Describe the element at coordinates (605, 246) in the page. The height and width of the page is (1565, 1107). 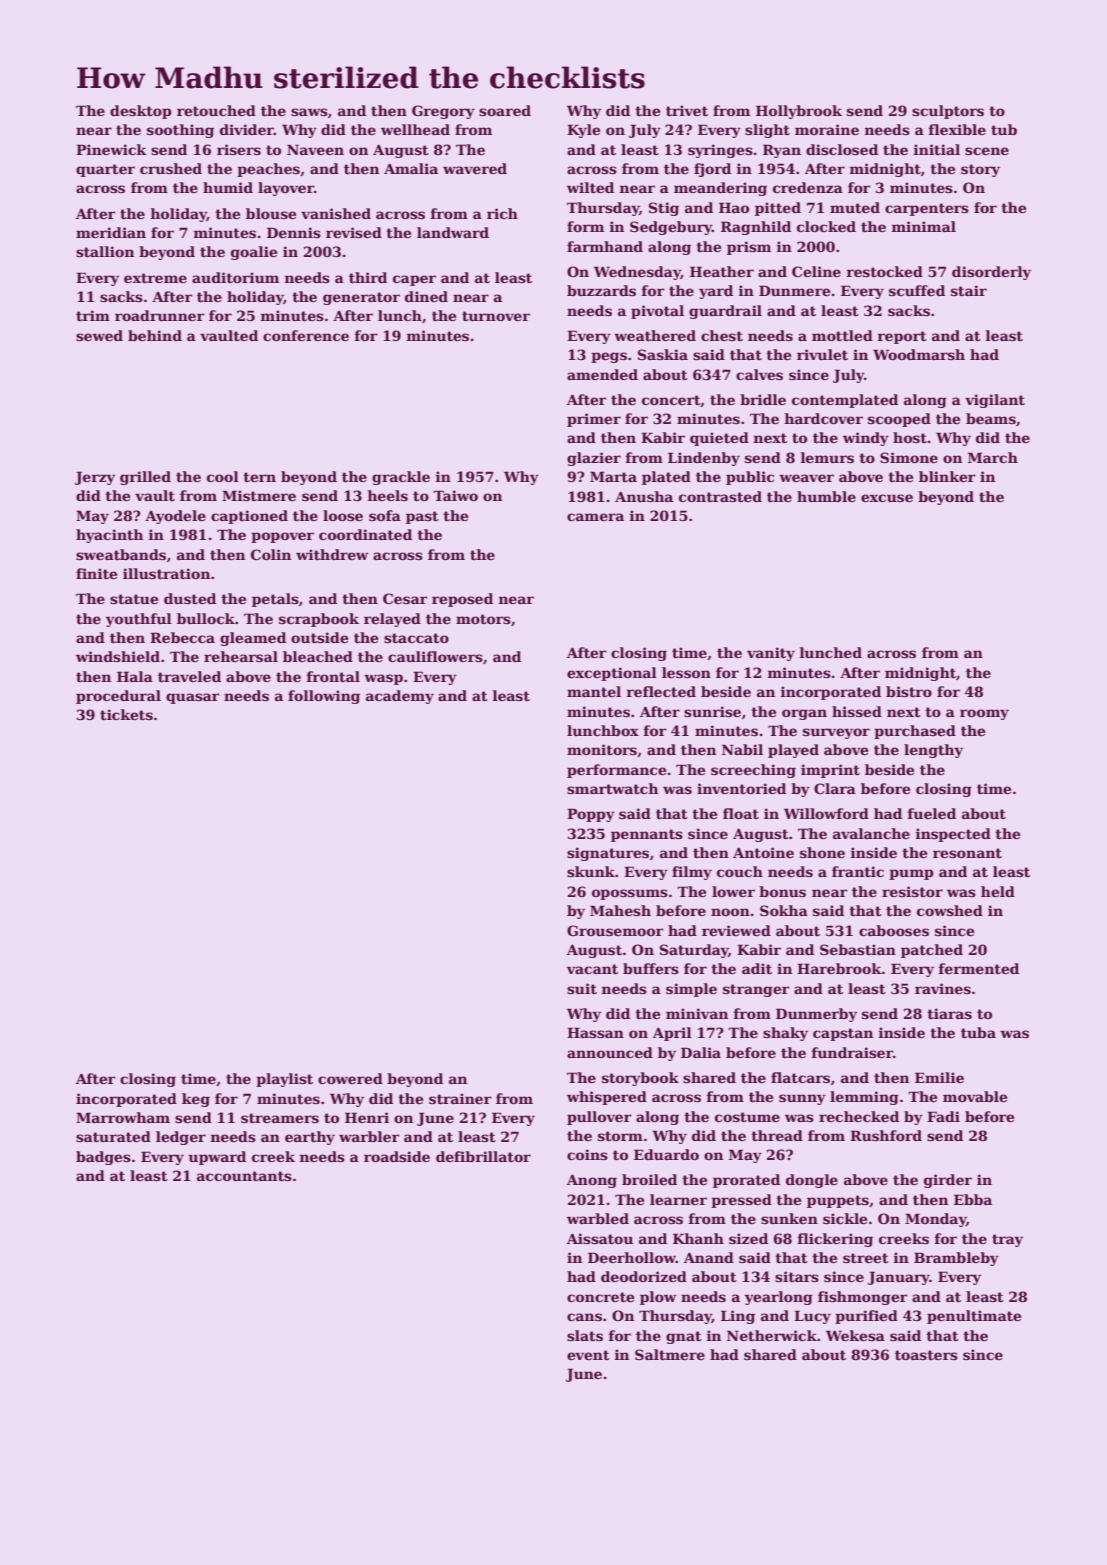
I see `farmhand` at that location.
